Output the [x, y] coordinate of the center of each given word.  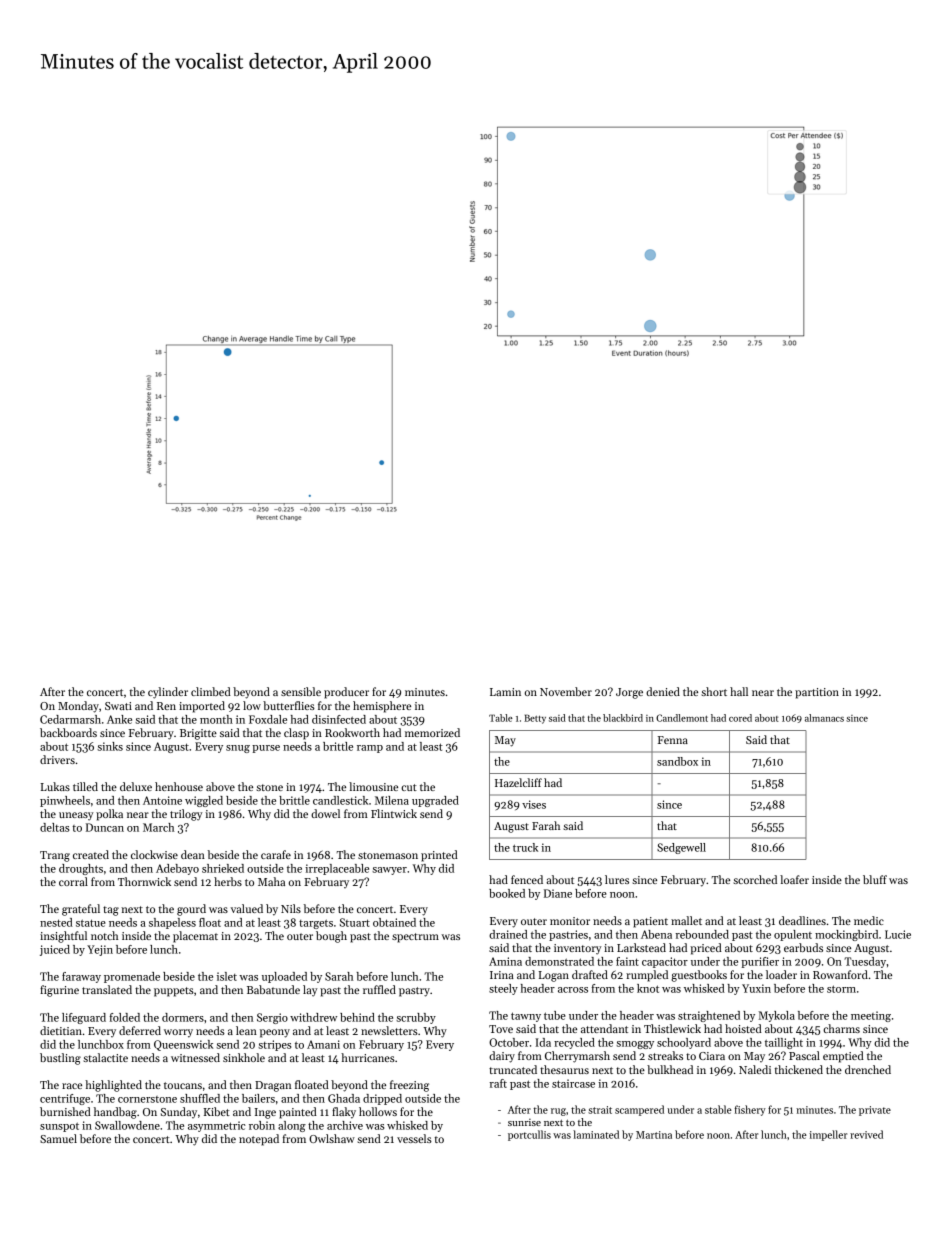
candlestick [340, 800]
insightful [63, 937]
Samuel [58, 1138]
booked [507, 893]
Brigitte [198, 734]
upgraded [435, 801]
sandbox [677, 761]
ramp [370, 749]
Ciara [712, 1056]
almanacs [824, 718]
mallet [686, 920]
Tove [501, 1029]
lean [246, 1030]
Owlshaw [332, 1138]
